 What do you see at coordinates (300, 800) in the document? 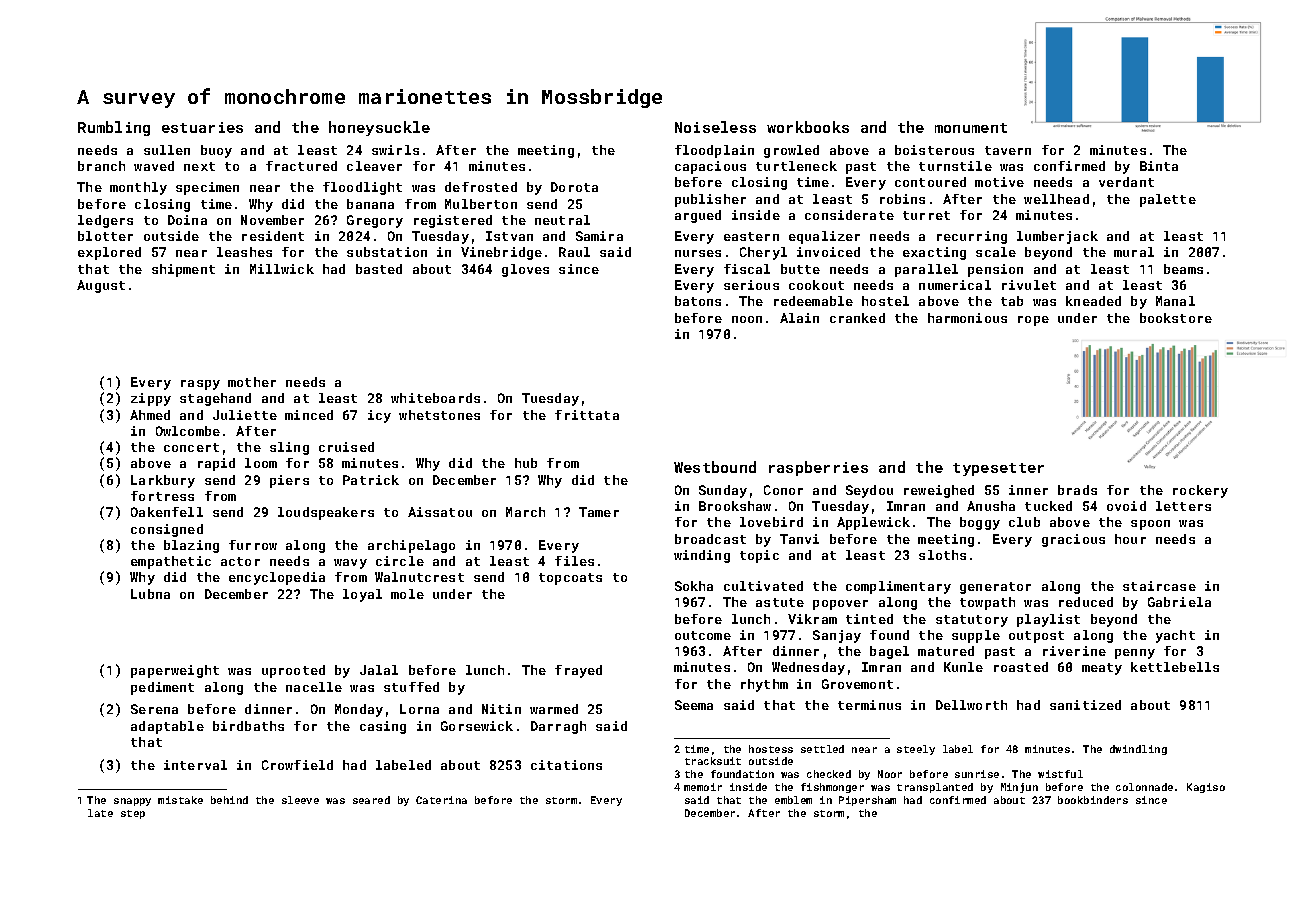
I see `sleeve` at bounding box center [300, 800].
